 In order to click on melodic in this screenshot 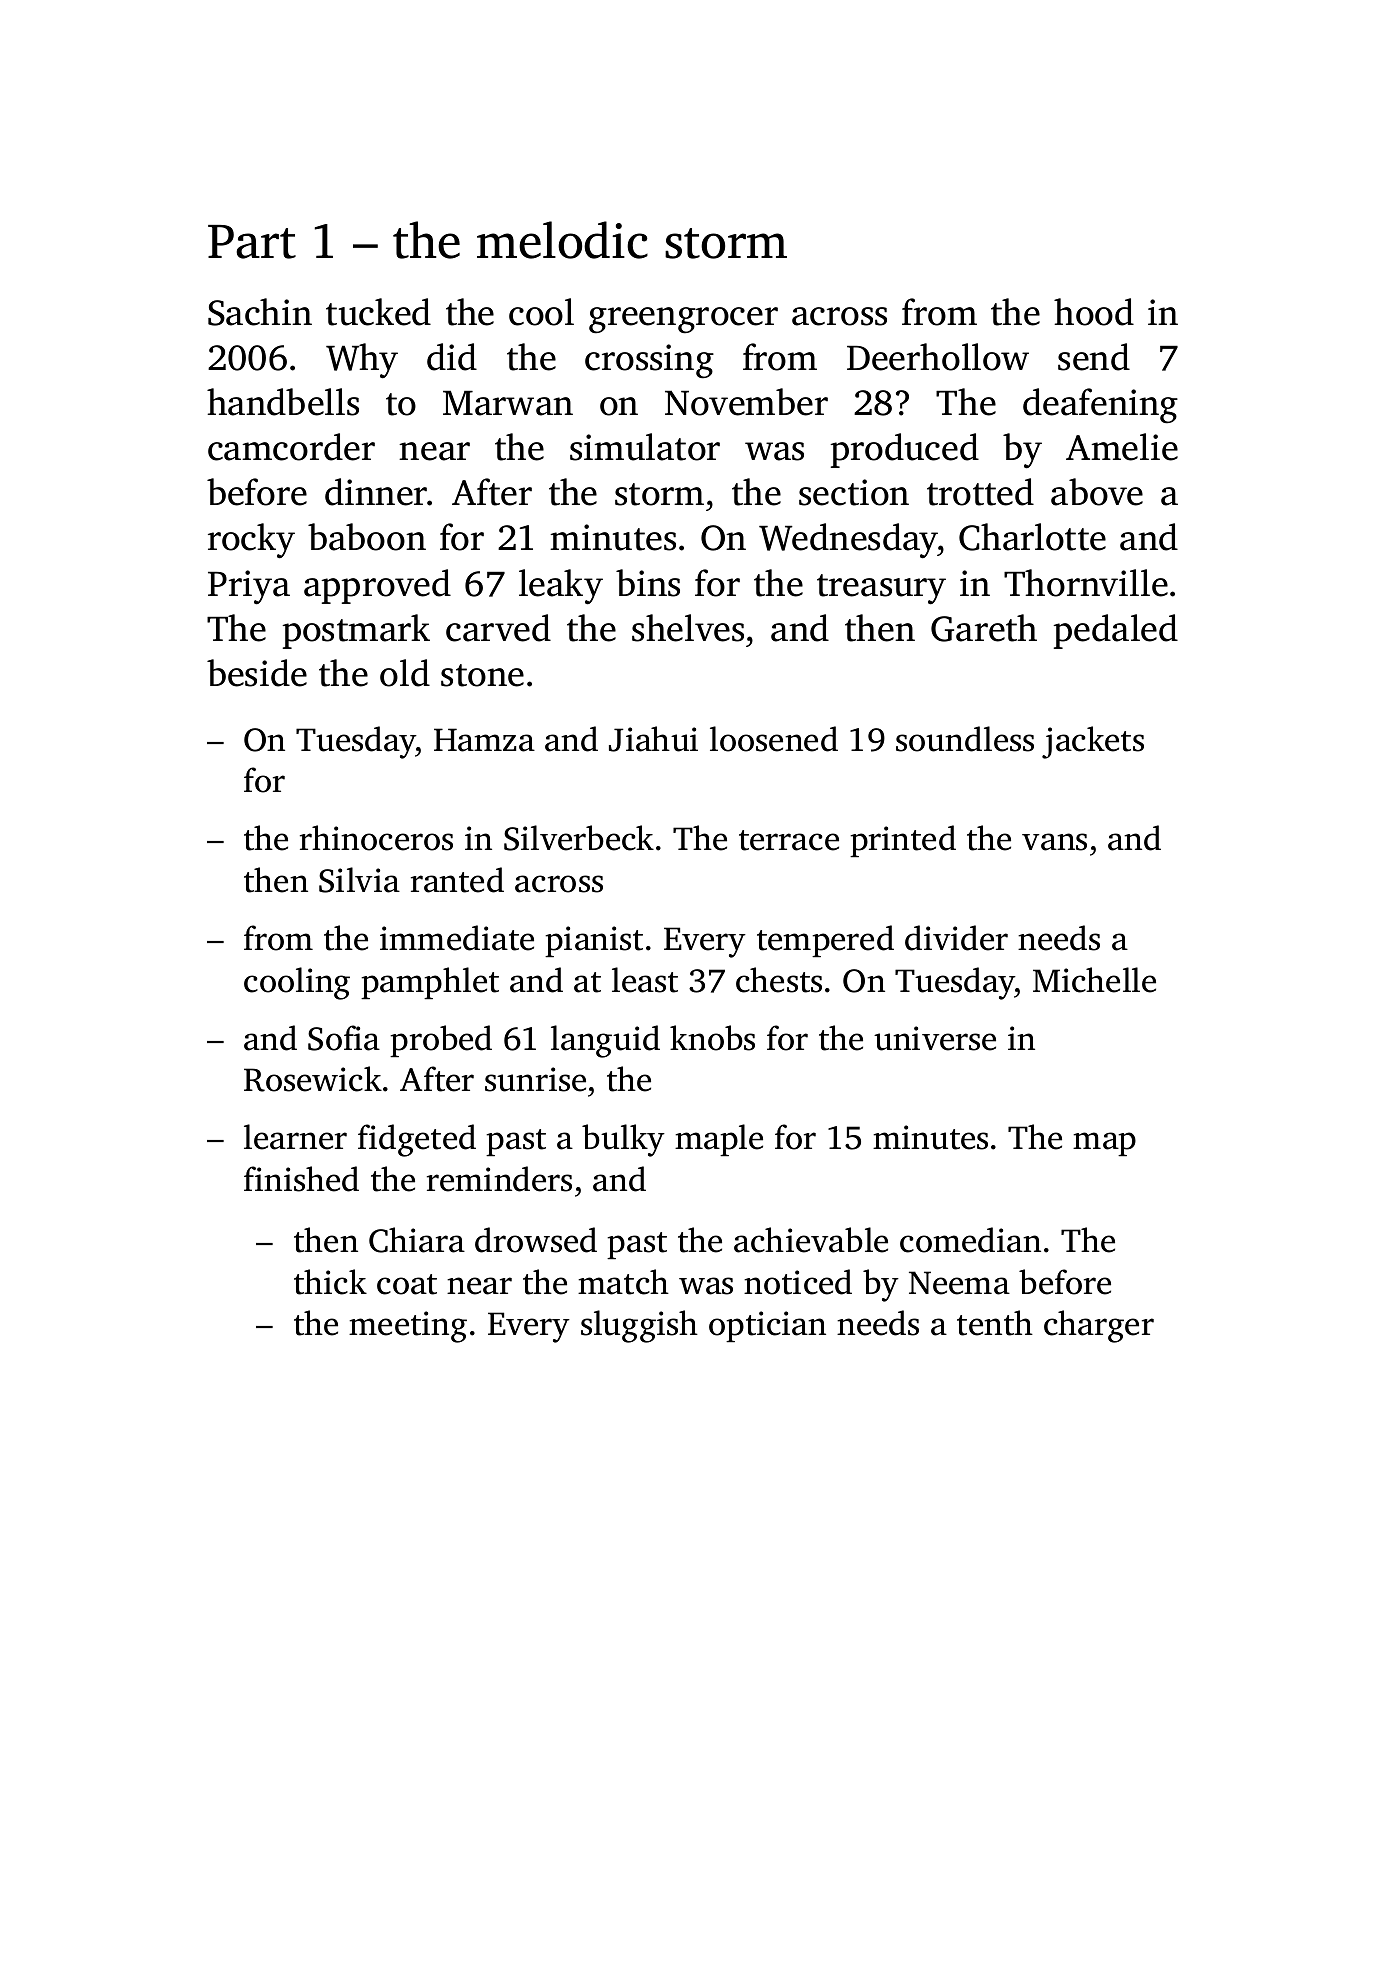, I will do `click(562, 240)`.
